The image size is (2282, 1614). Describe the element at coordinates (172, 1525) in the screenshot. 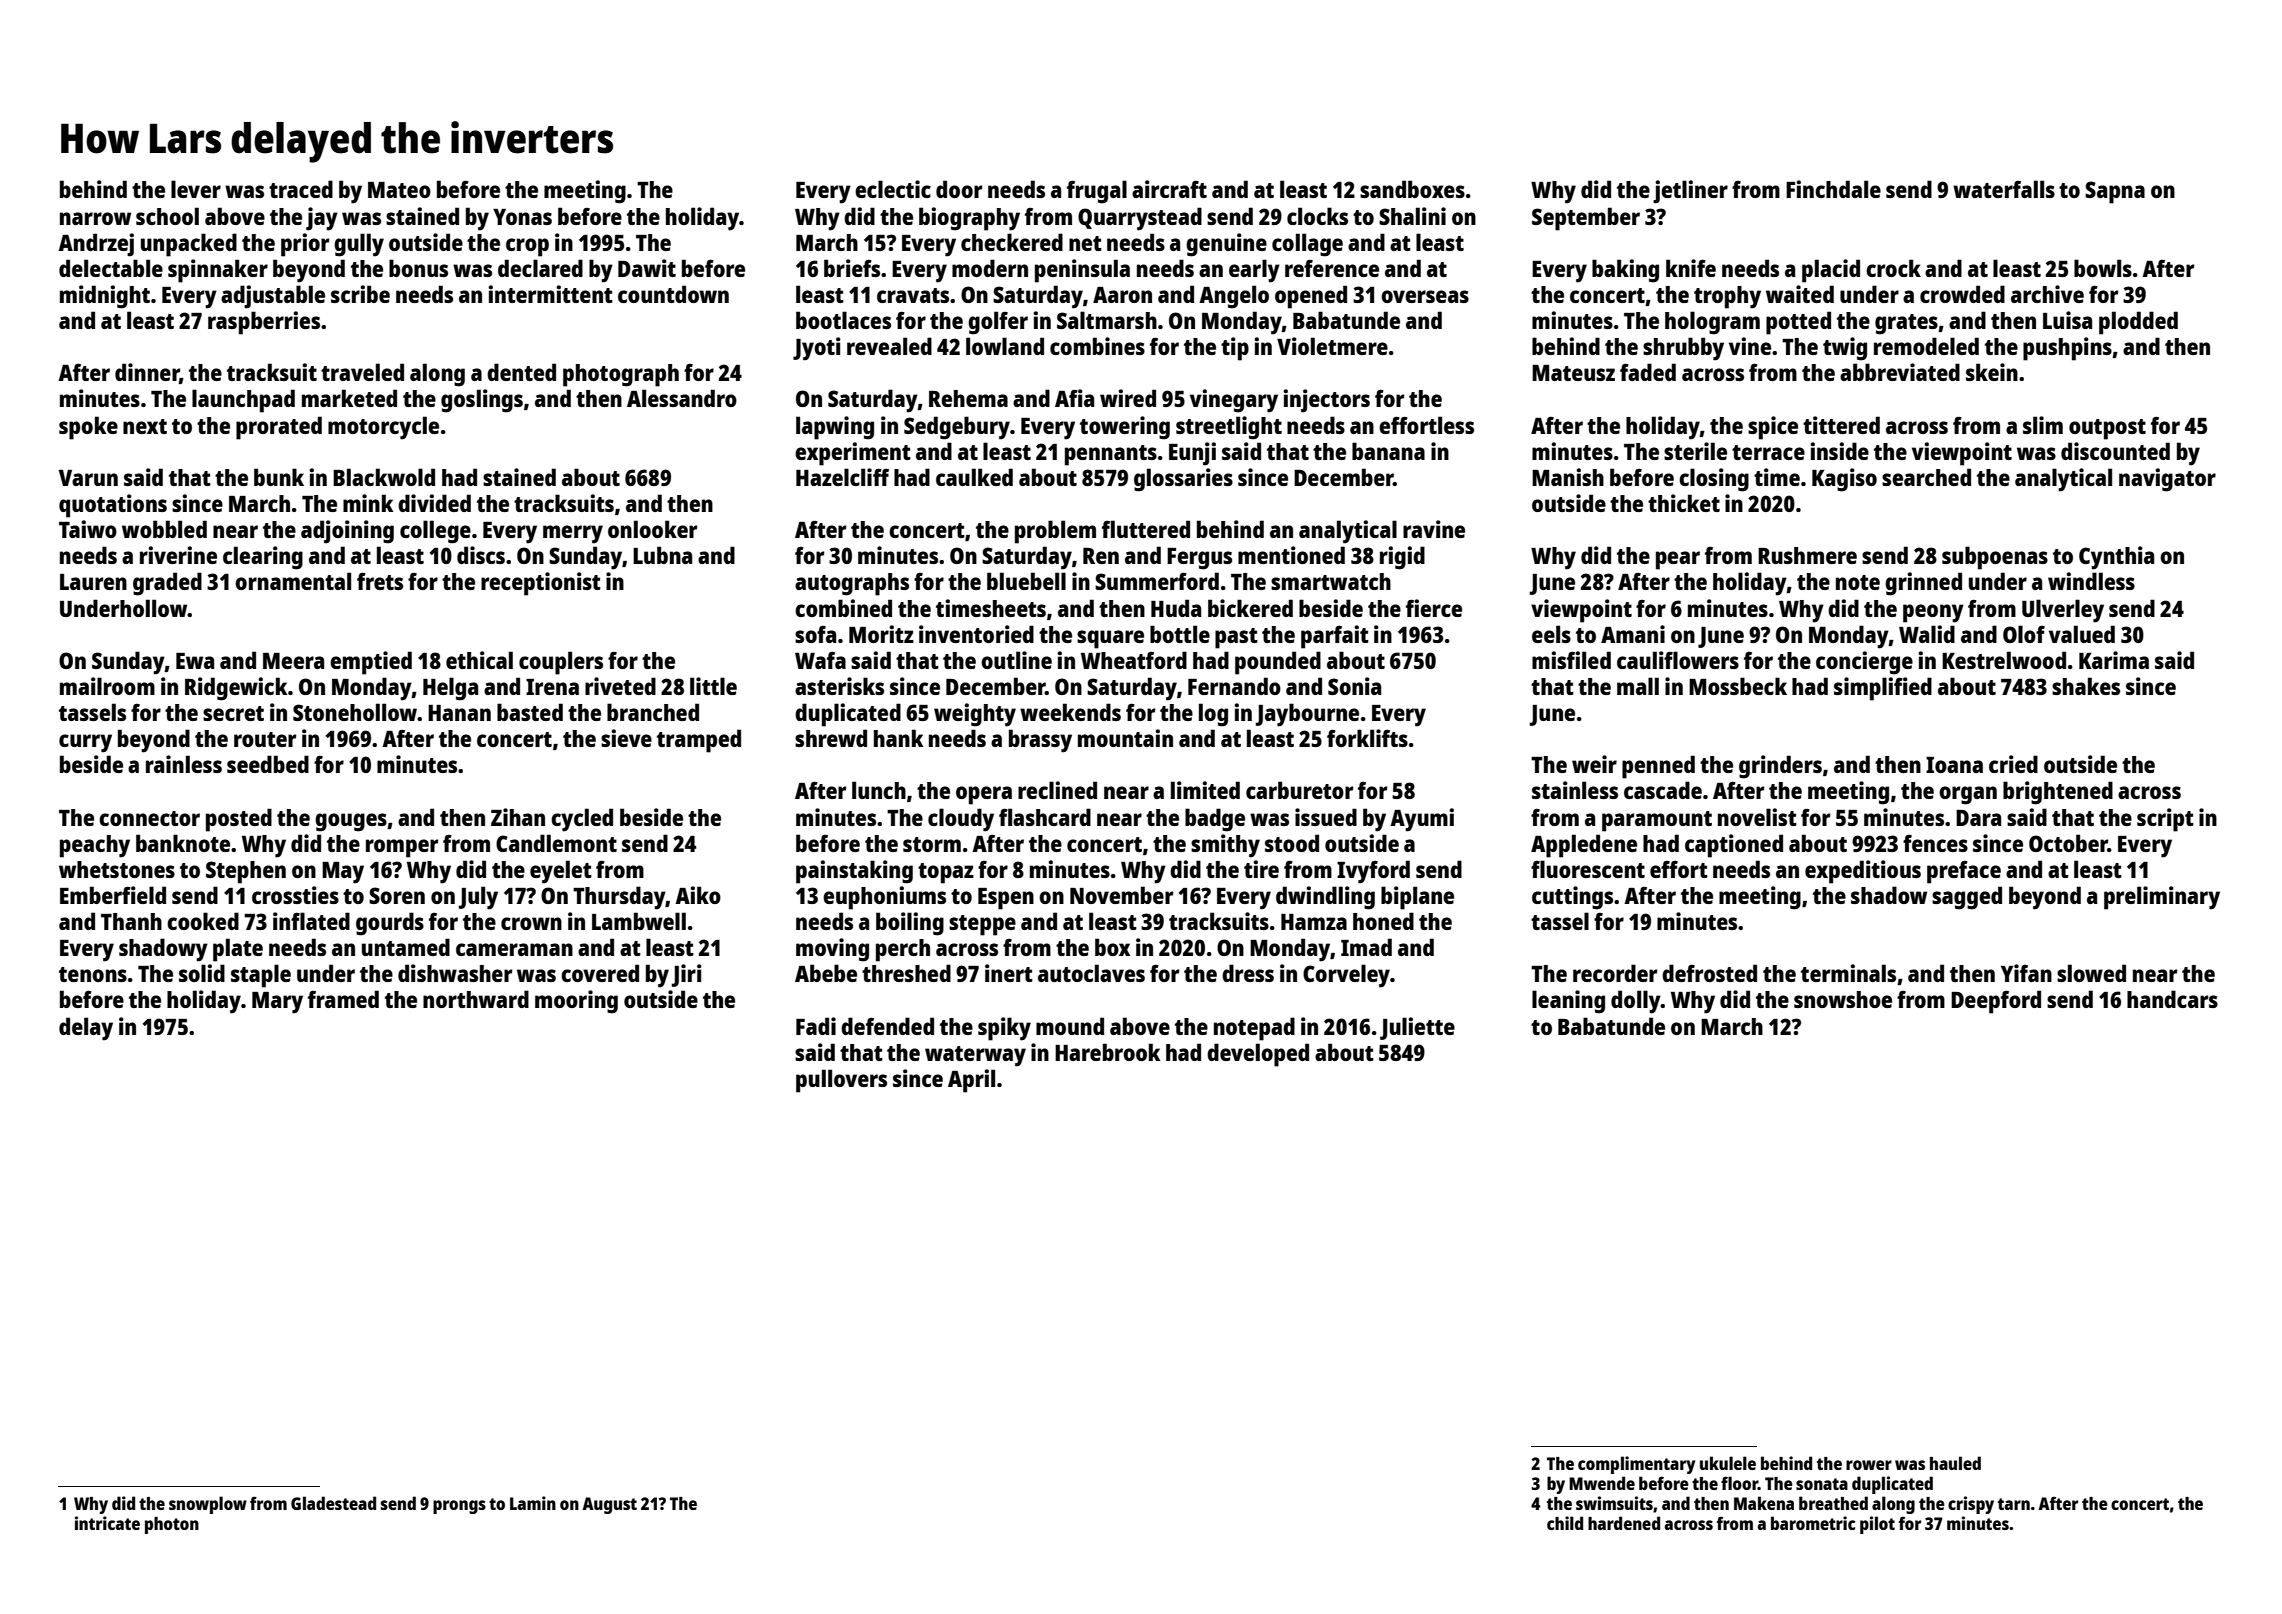

I see `photon` at that location.
